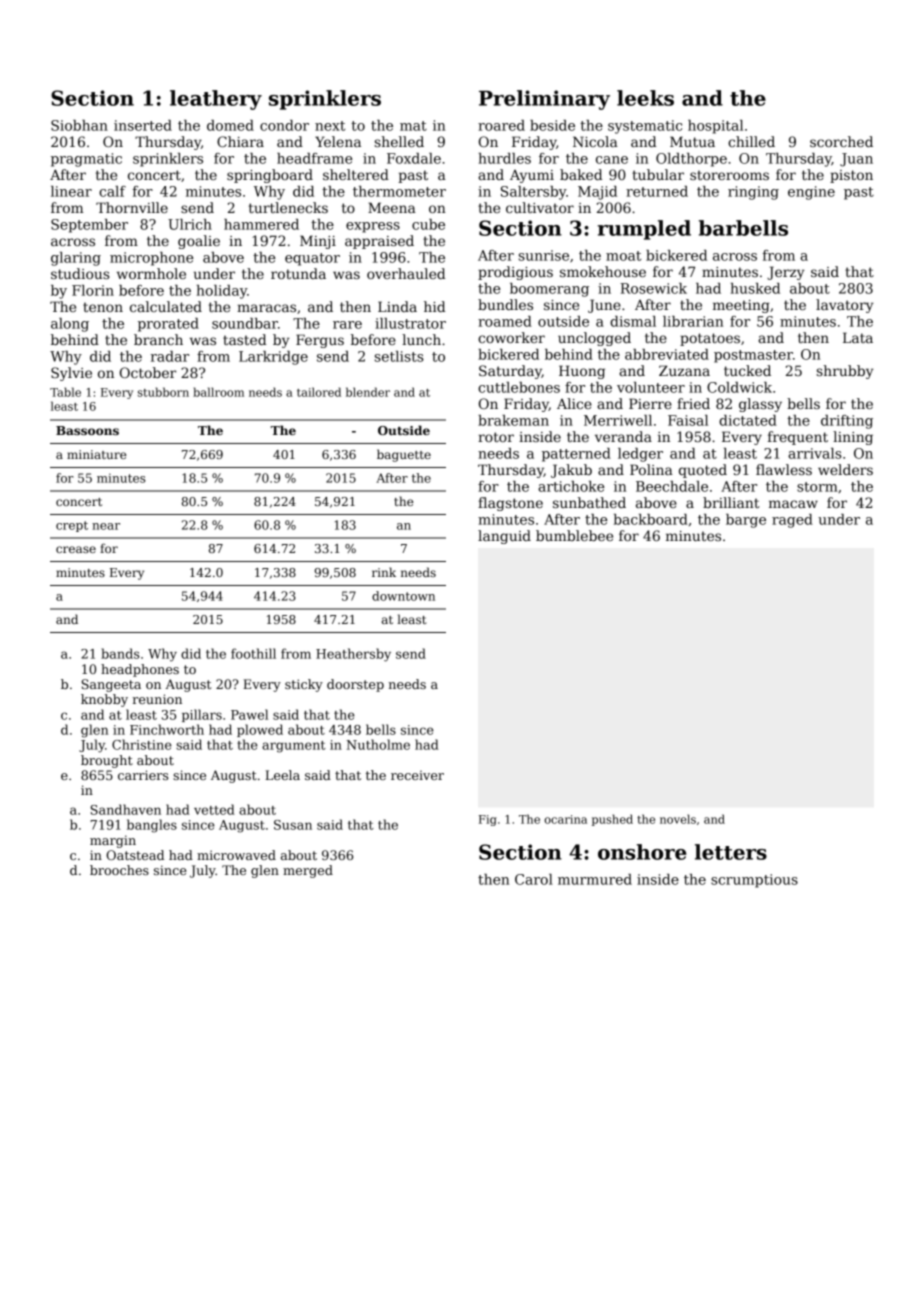 This document has height=1308, width=924. What do you see at coordinates (148, 372) in the document?
I see `October` at bounding box center [148, 372].
